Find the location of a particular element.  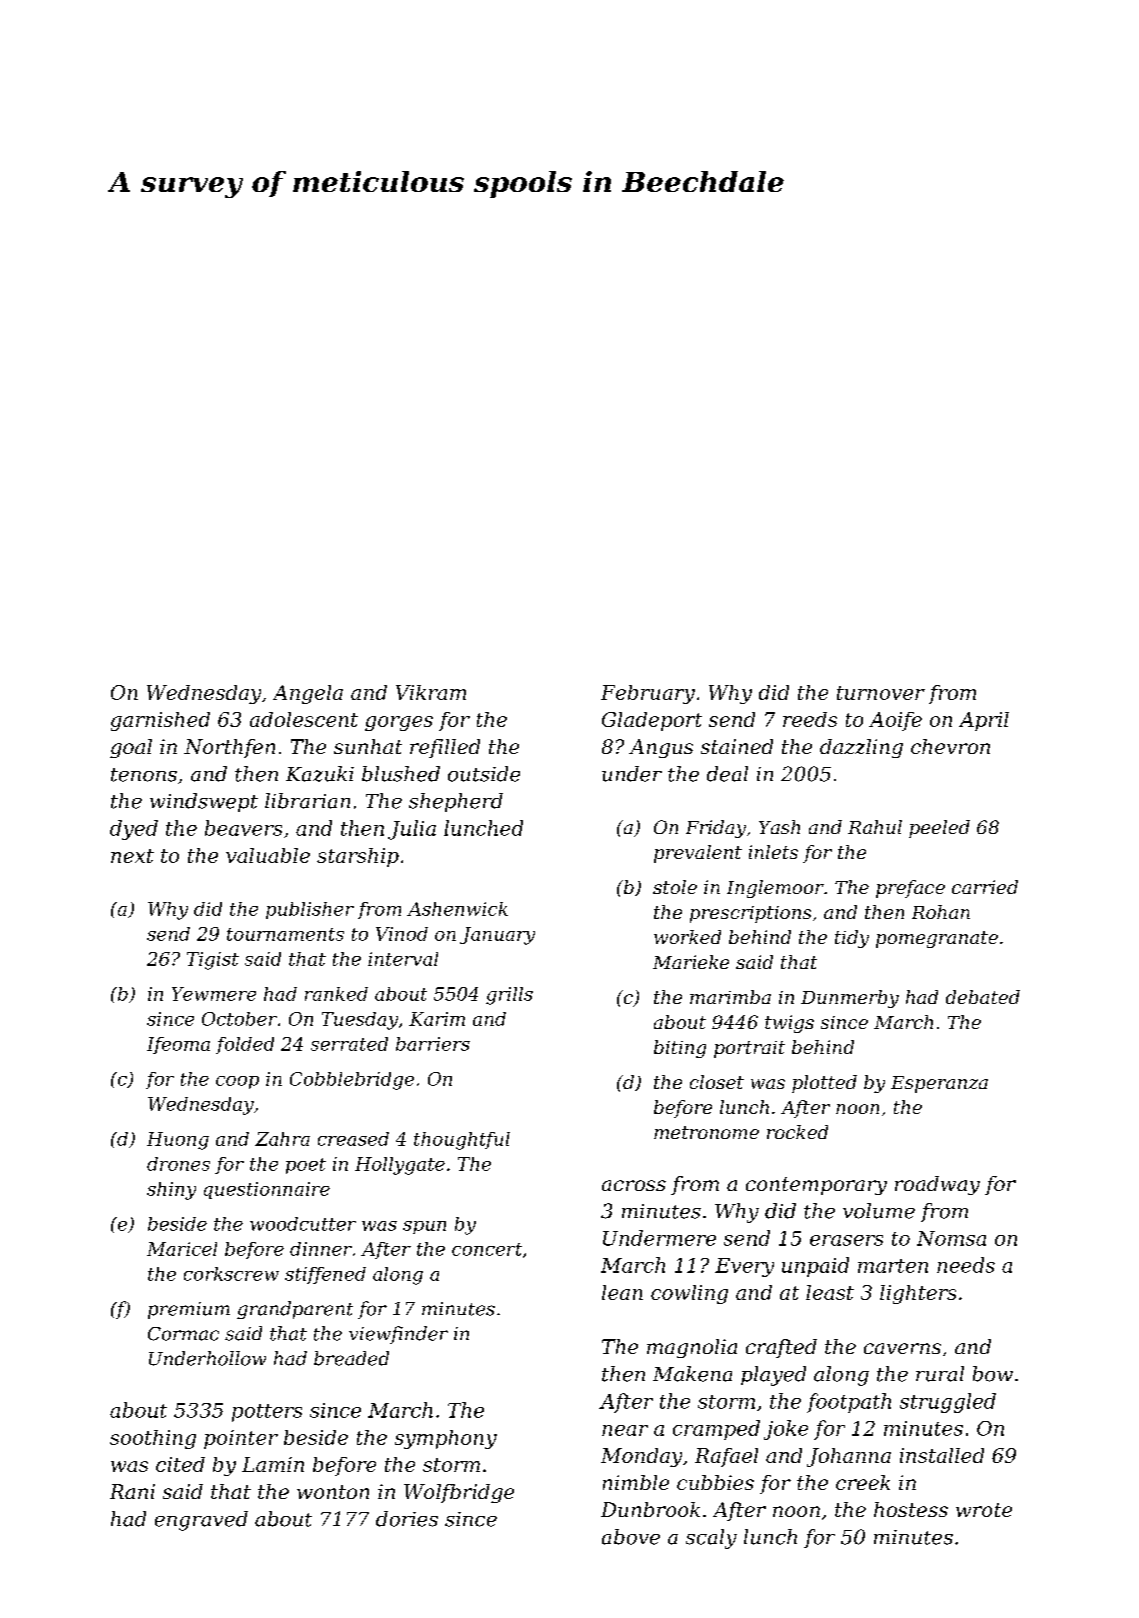

January is located at coordinates (497, 936).
